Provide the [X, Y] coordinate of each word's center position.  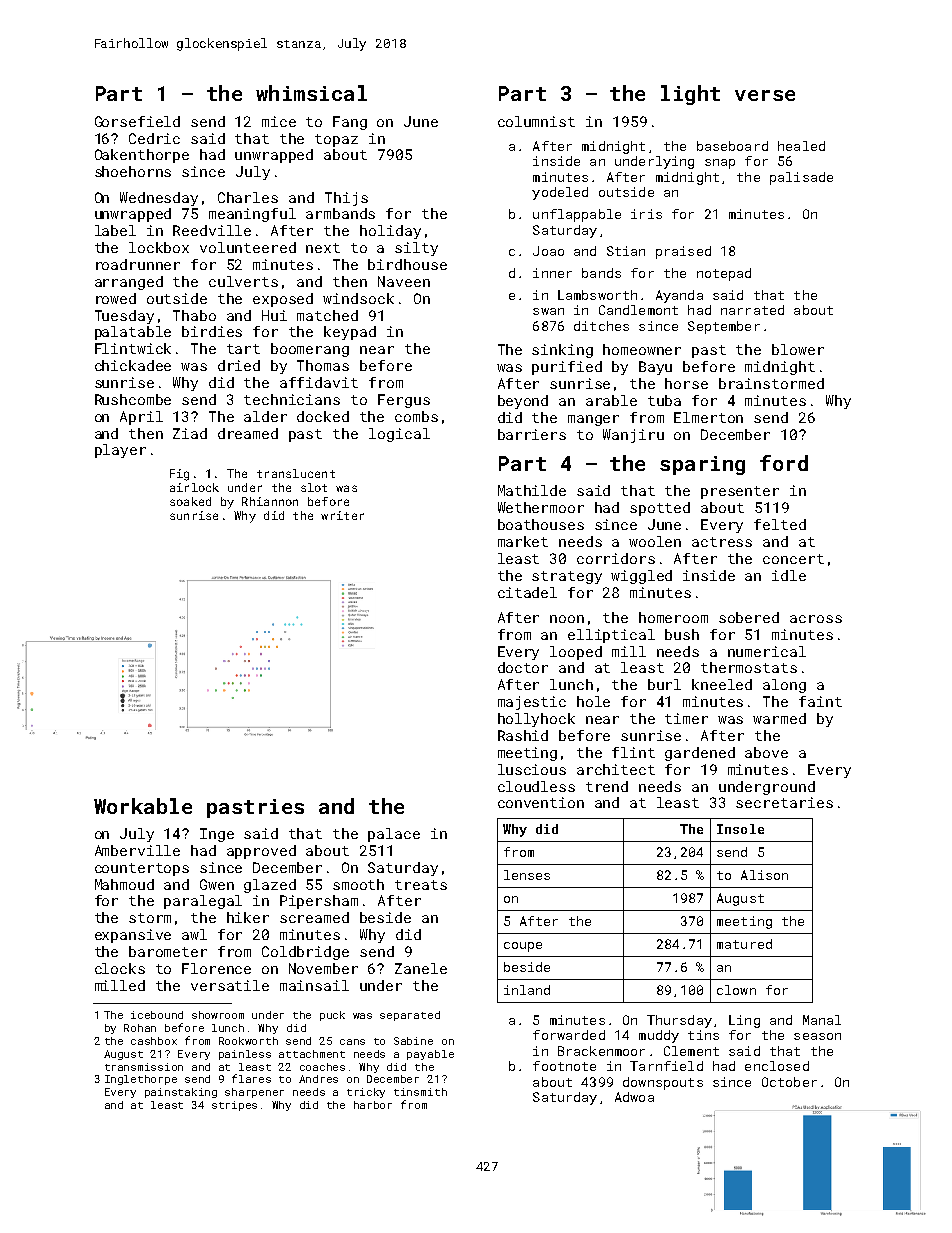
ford [784, 463]
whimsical [311, 93]
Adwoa [634, 1097]
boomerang [310, 350]
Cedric [154, 138]
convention [541, 802]
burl [664, 684]
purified [567, 368]
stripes [234, 1106]
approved [261, 852]
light [690, 95]
